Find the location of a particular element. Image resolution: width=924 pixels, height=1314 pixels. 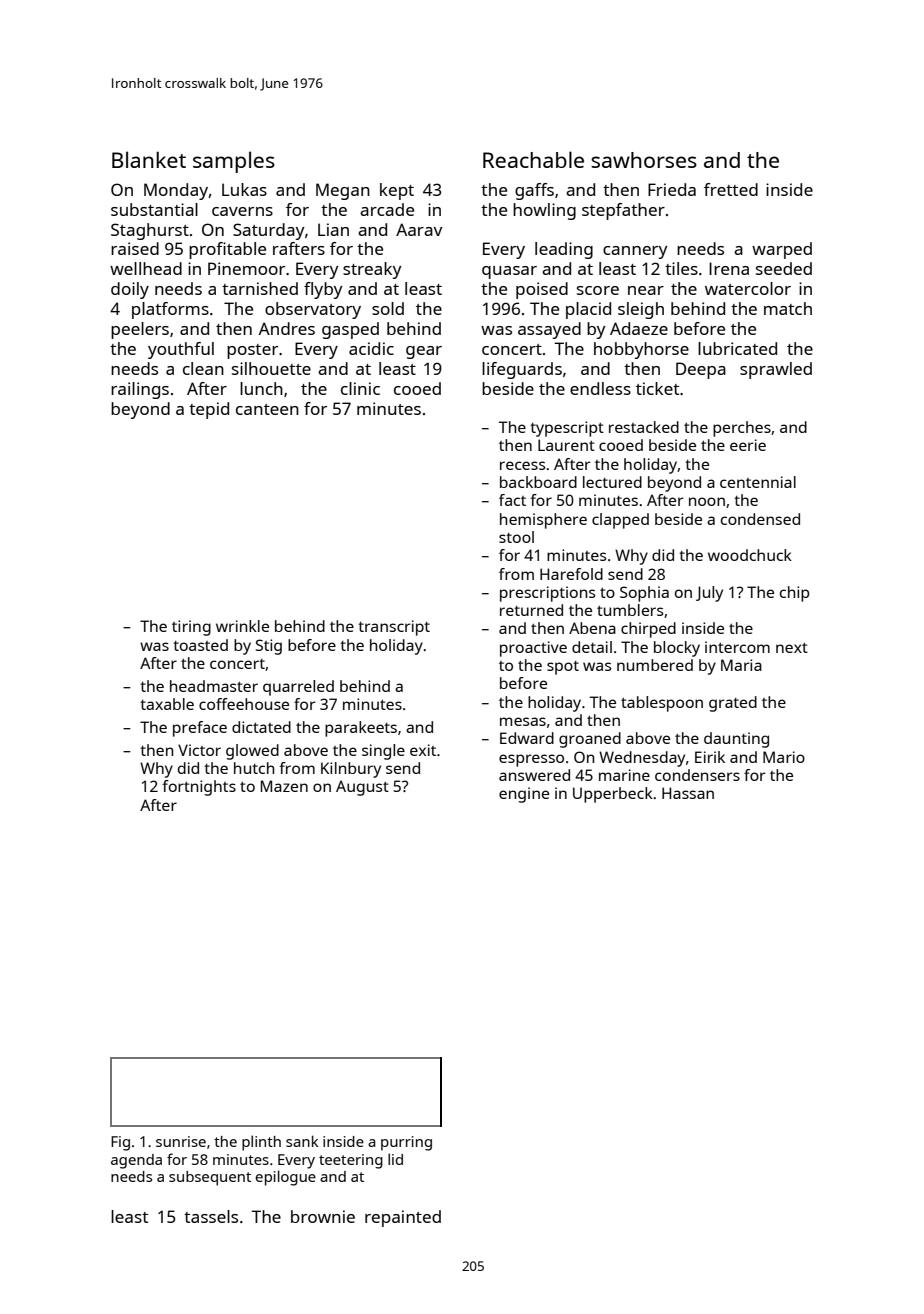

sawhorses is located at coordinates (644, 160).
